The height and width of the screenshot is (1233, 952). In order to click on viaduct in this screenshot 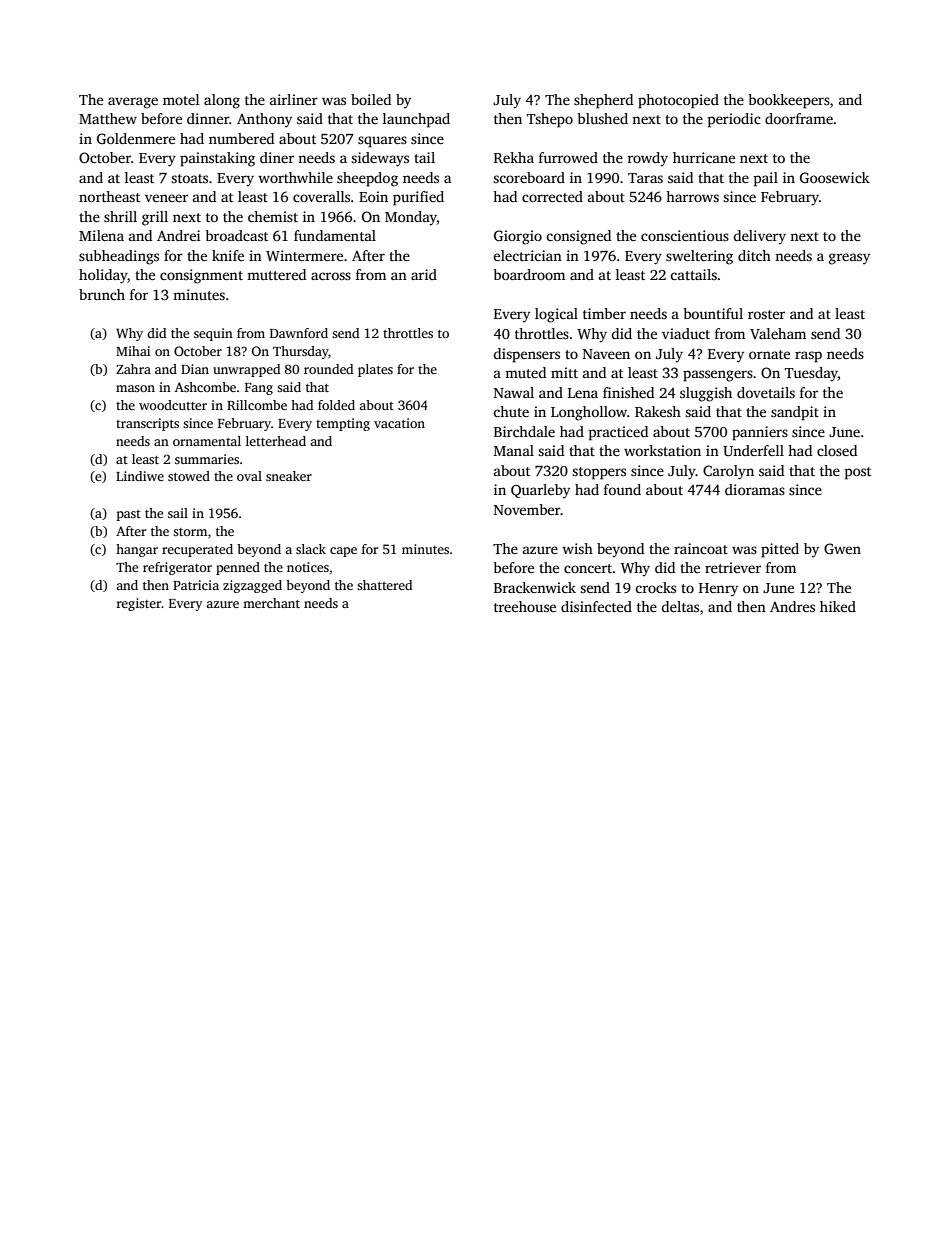, I will do `click(686, 333)`.
